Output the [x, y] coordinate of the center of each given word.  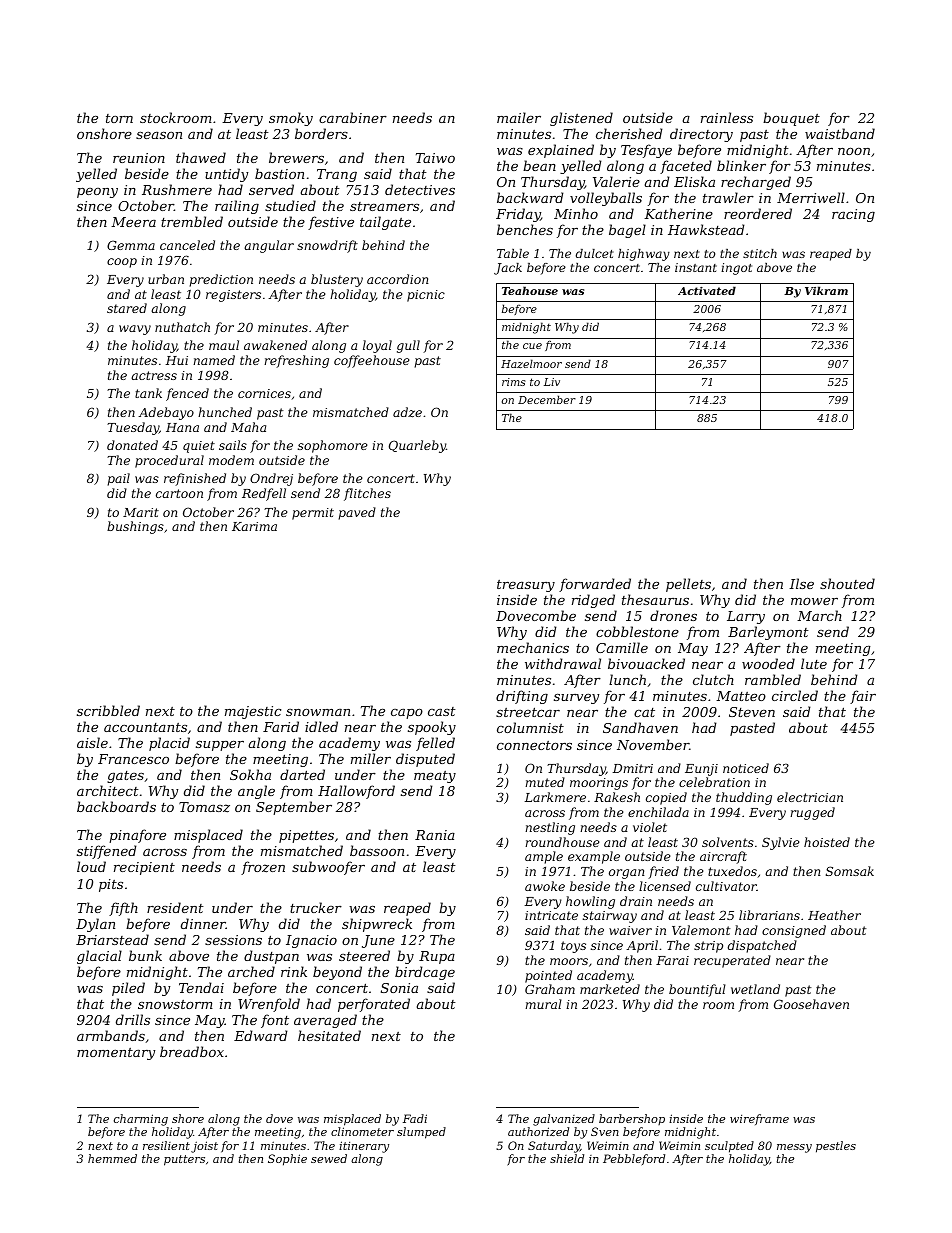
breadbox [192, 1051]
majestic [253, 712]
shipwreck [377, 925]
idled [321, 726]
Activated [707, 290]
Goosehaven [811, 1004]
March [819, 615]
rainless [727, 117]
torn [119, 118]
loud [91, 866]
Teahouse [530, 290]
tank [148, 393]
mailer [519, 117]
